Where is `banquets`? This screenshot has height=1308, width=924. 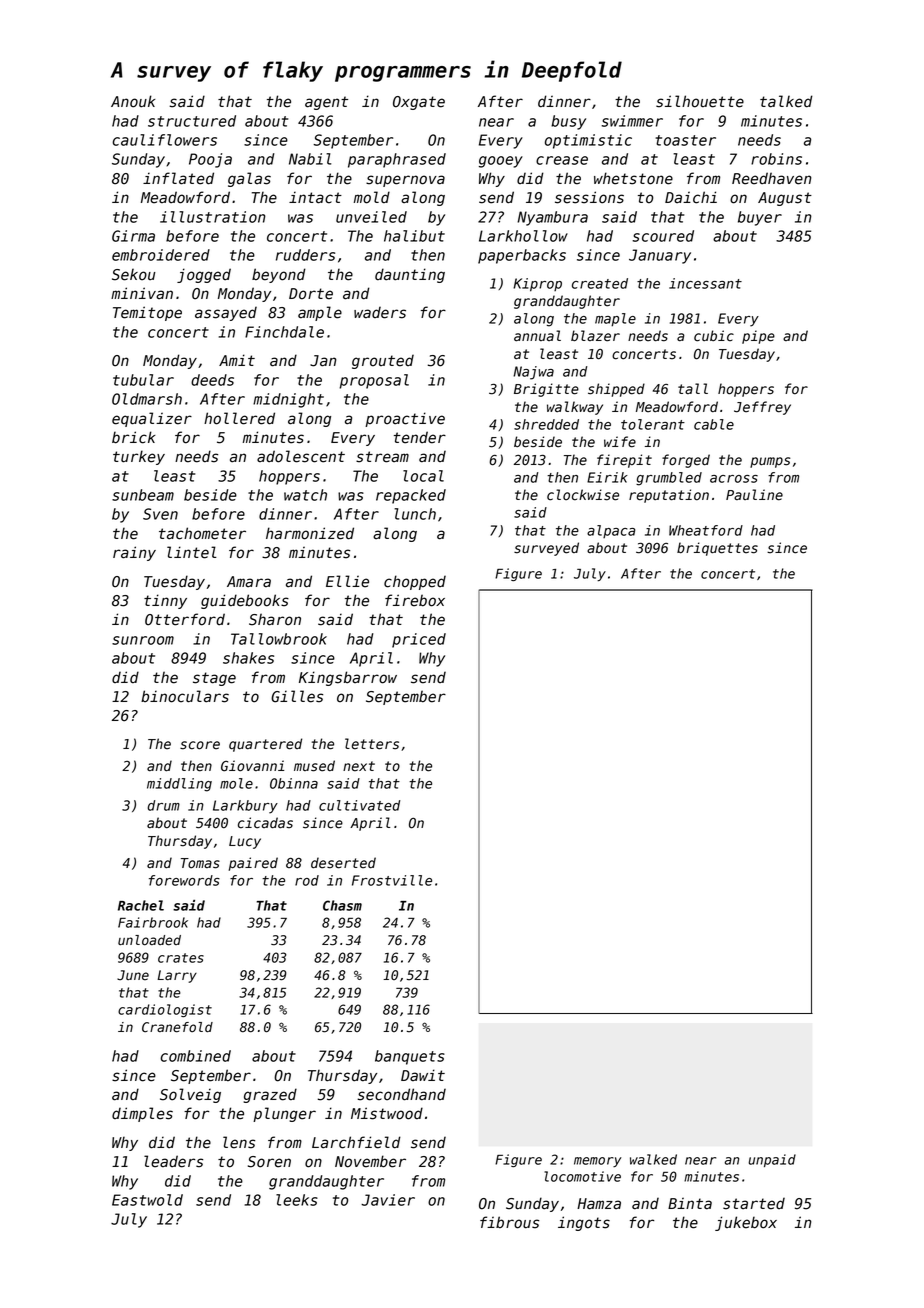 banquets is located at coordinates (410, 1057).
